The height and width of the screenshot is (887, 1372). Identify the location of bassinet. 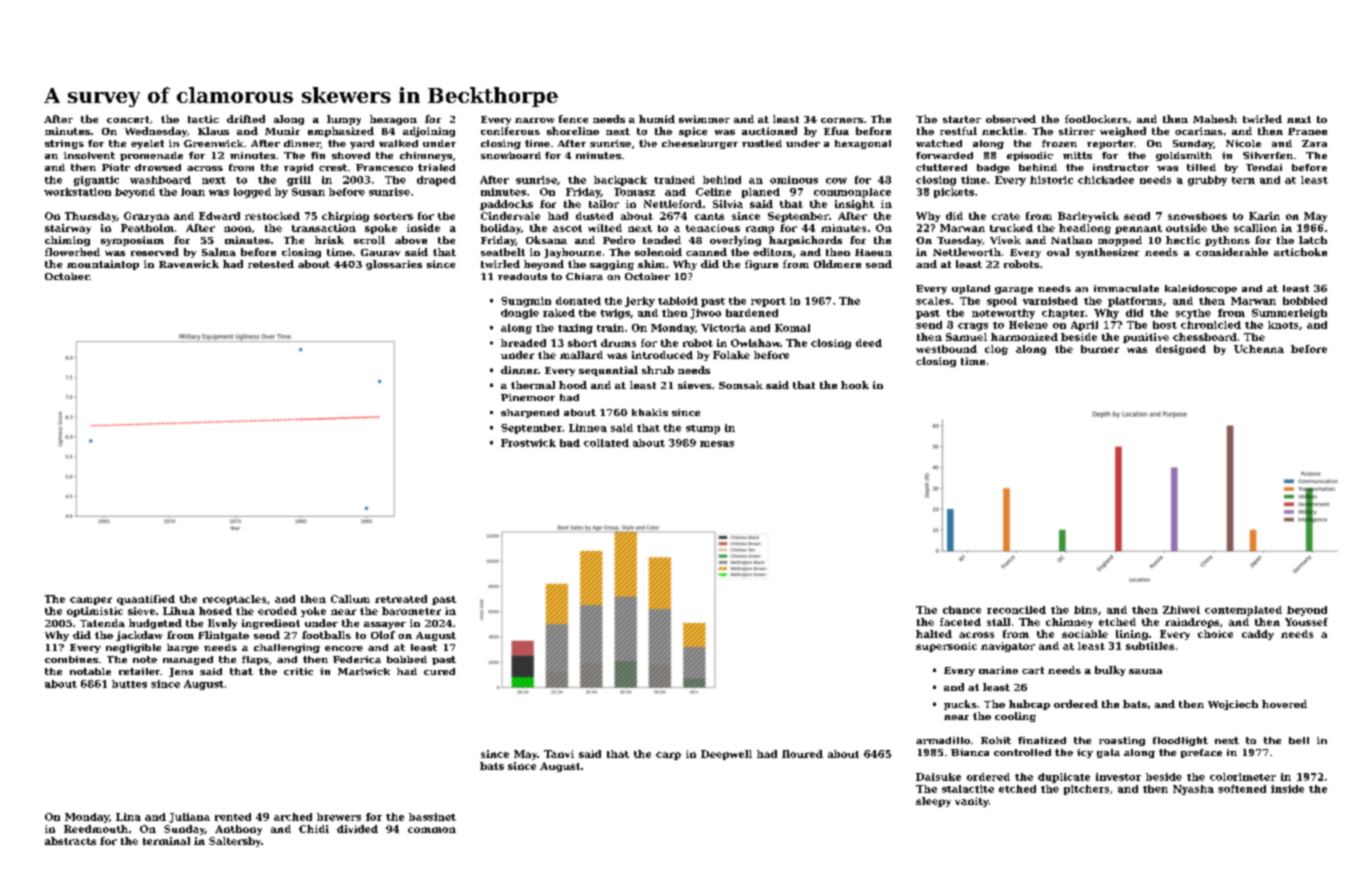
(432, 817).
